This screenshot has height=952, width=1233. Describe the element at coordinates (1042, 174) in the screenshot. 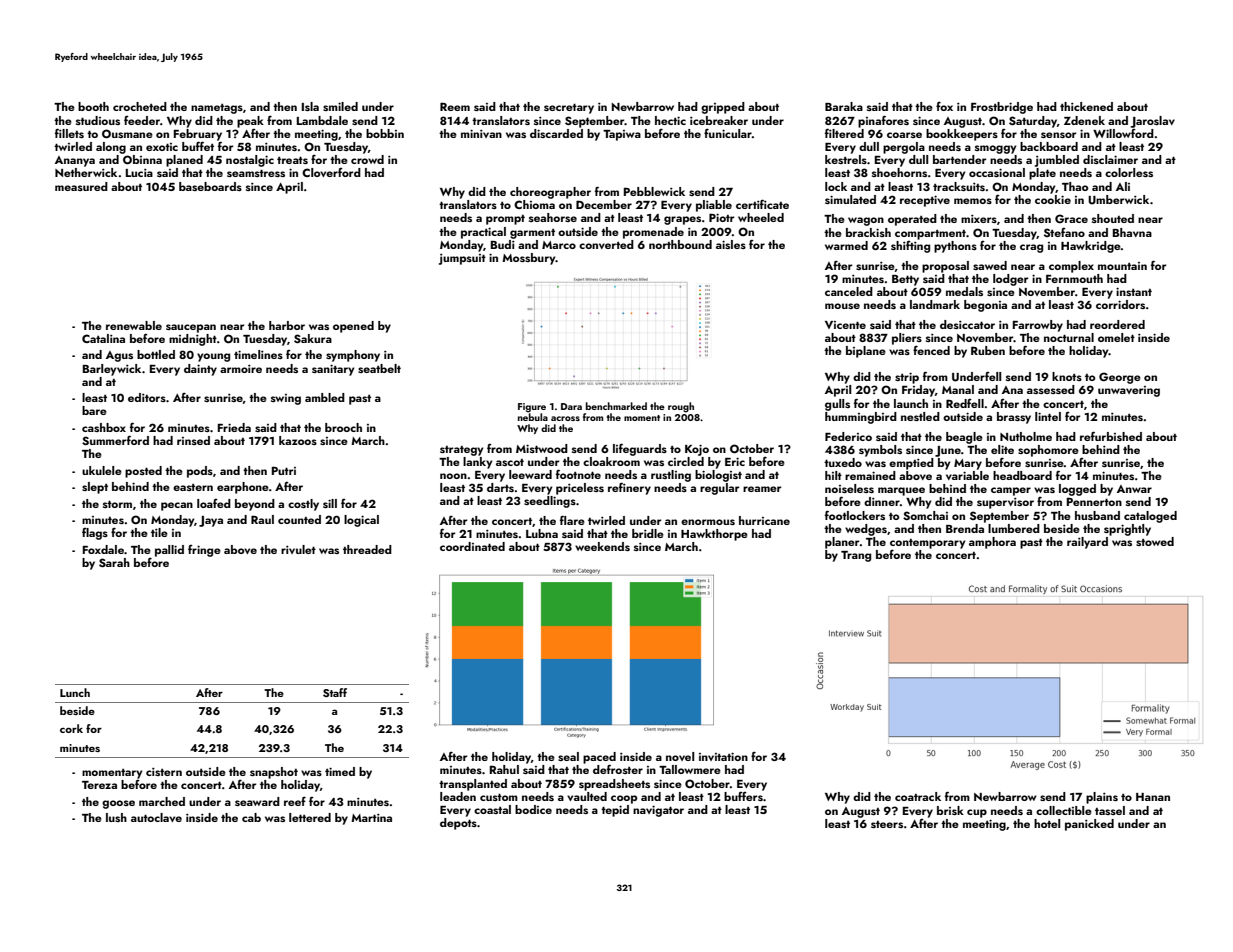

I see `plate` at that location.
